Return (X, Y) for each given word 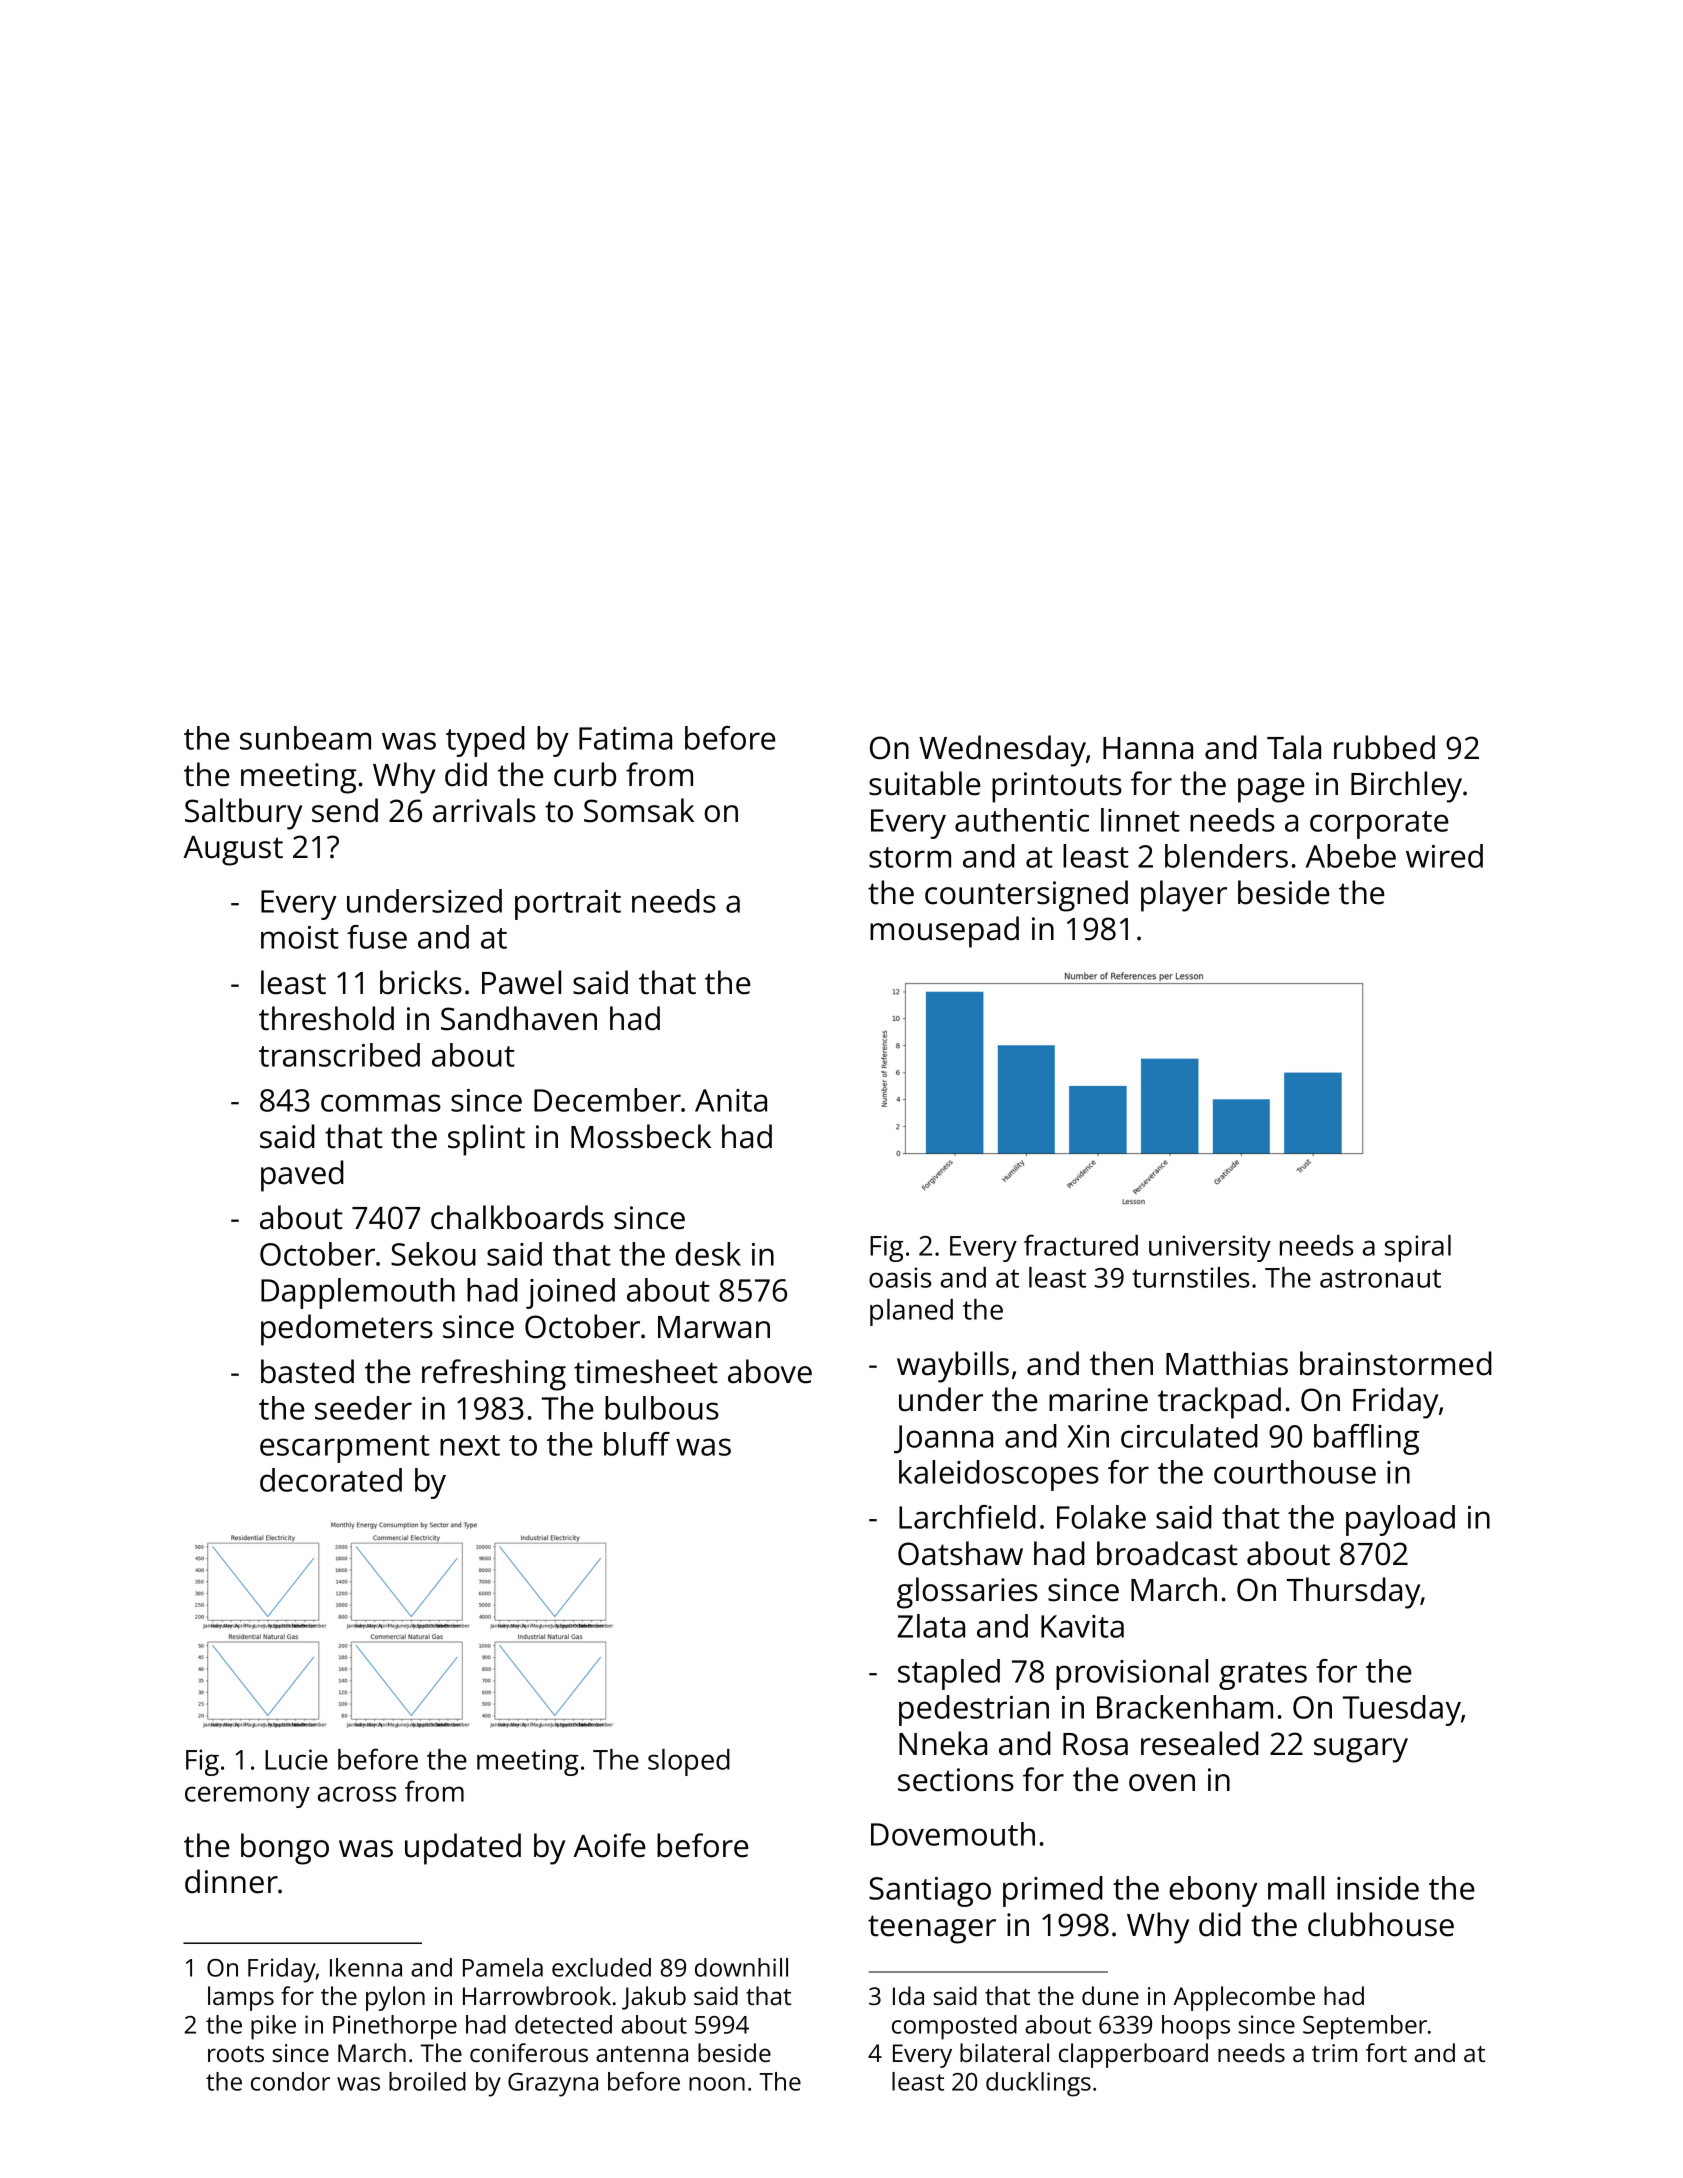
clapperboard (1133, 2055)
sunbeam (305, 738)
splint (486, 1140)
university (1210, 1248)
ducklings (1038, 2084)
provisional (1132, 1674)
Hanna (1148, 748)
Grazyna (553, 2085)
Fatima (625, 738)
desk (708, 1254)
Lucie (296, 1759)
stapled (949, 1674)
